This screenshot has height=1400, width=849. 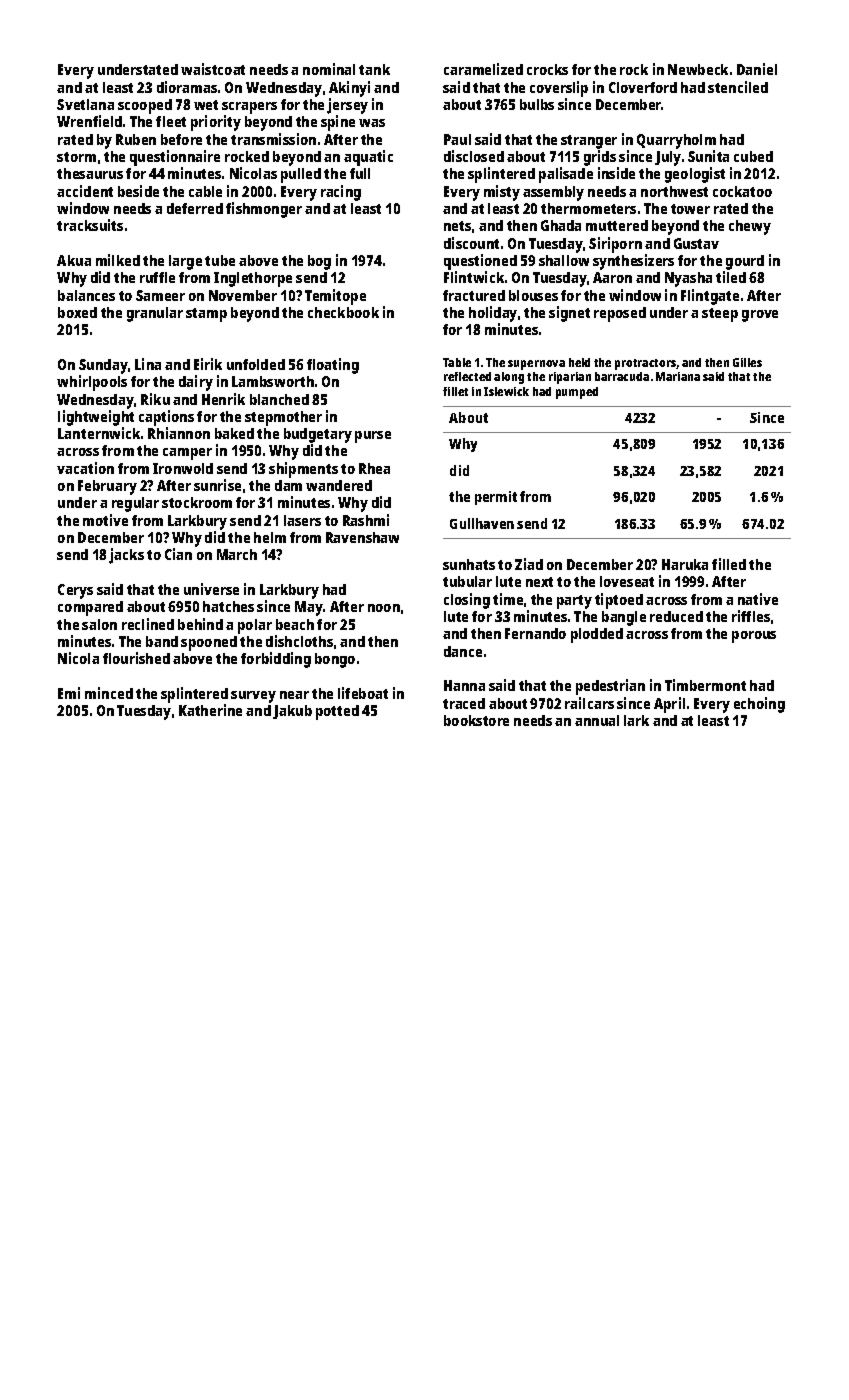 I want to click on caramelized, so click(x=483, y=69).
